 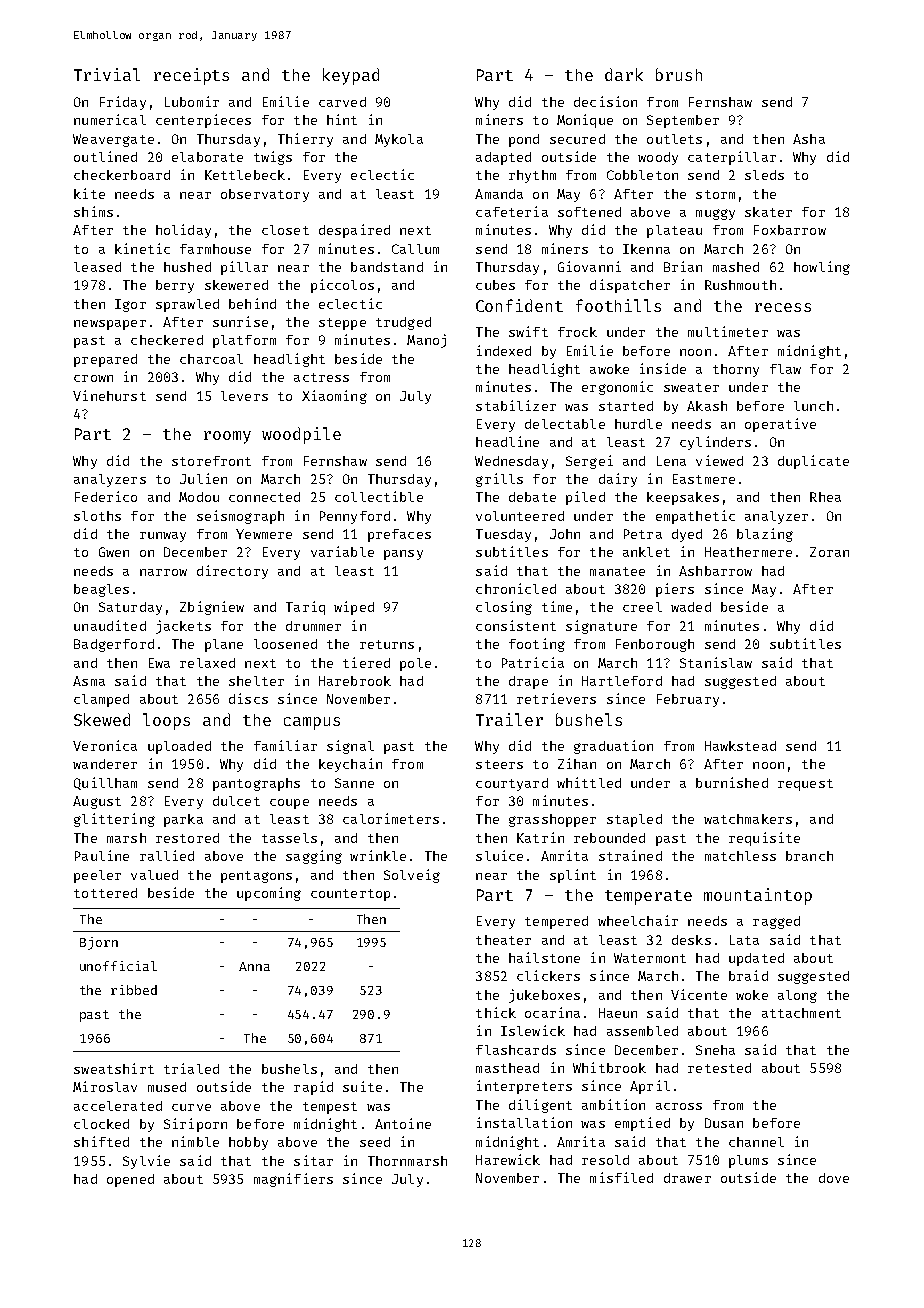 What do you see at coordinates (403, 323) in the screenshot?
I see `trudged` at bounding box center [403, 323].
